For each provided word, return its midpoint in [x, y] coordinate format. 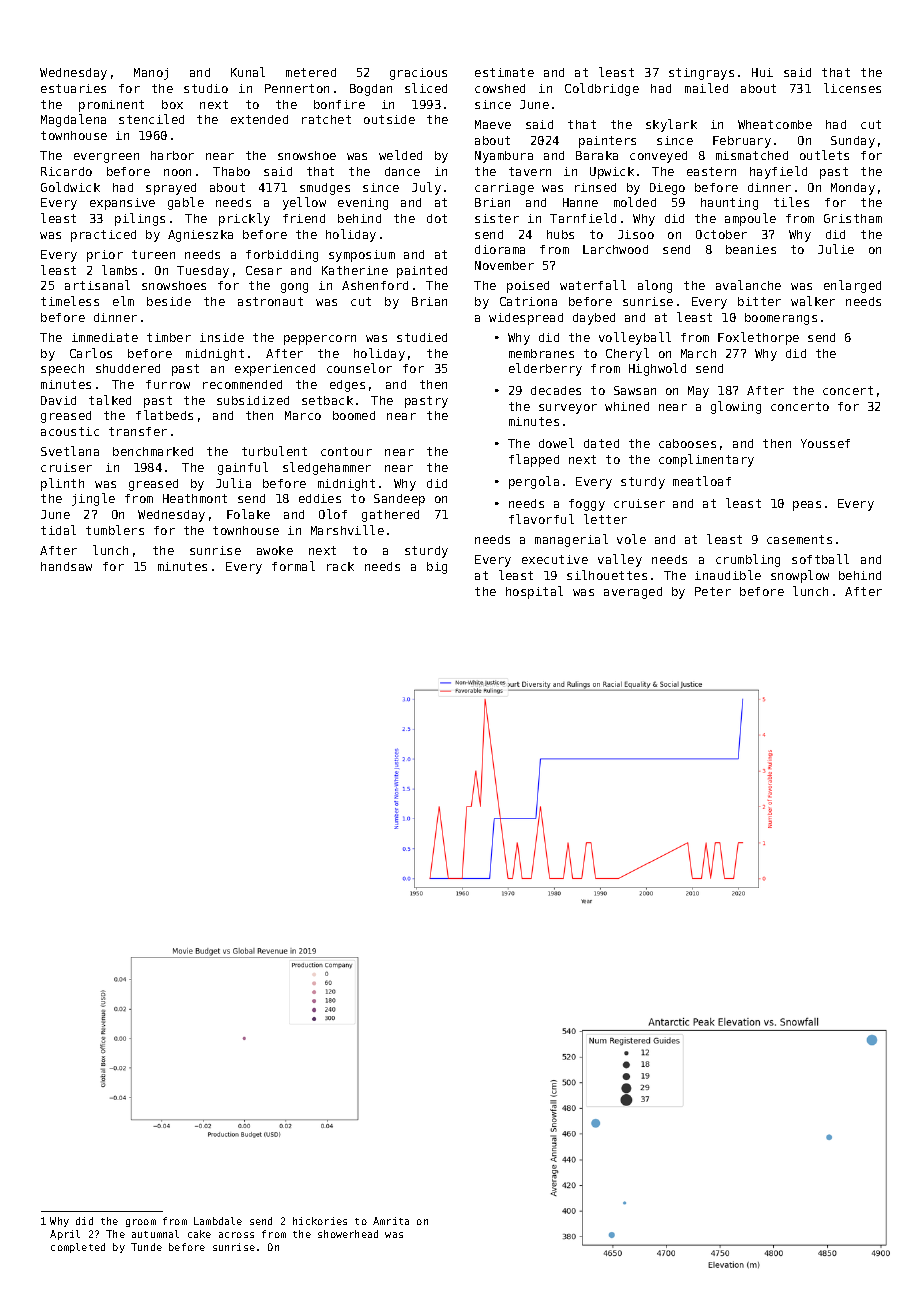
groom [141, 1223]
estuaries [73, 88]
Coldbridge [602, 89]
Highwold [657, 369]
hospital [534, 592]
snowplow [800, 576]
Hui [762, 72]
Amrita [391, 1221]
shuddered [128, 368]
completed [78, 1248]
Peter [713, 591]
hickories [320, 1221]
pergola [534, 482]
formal [293, 566]
